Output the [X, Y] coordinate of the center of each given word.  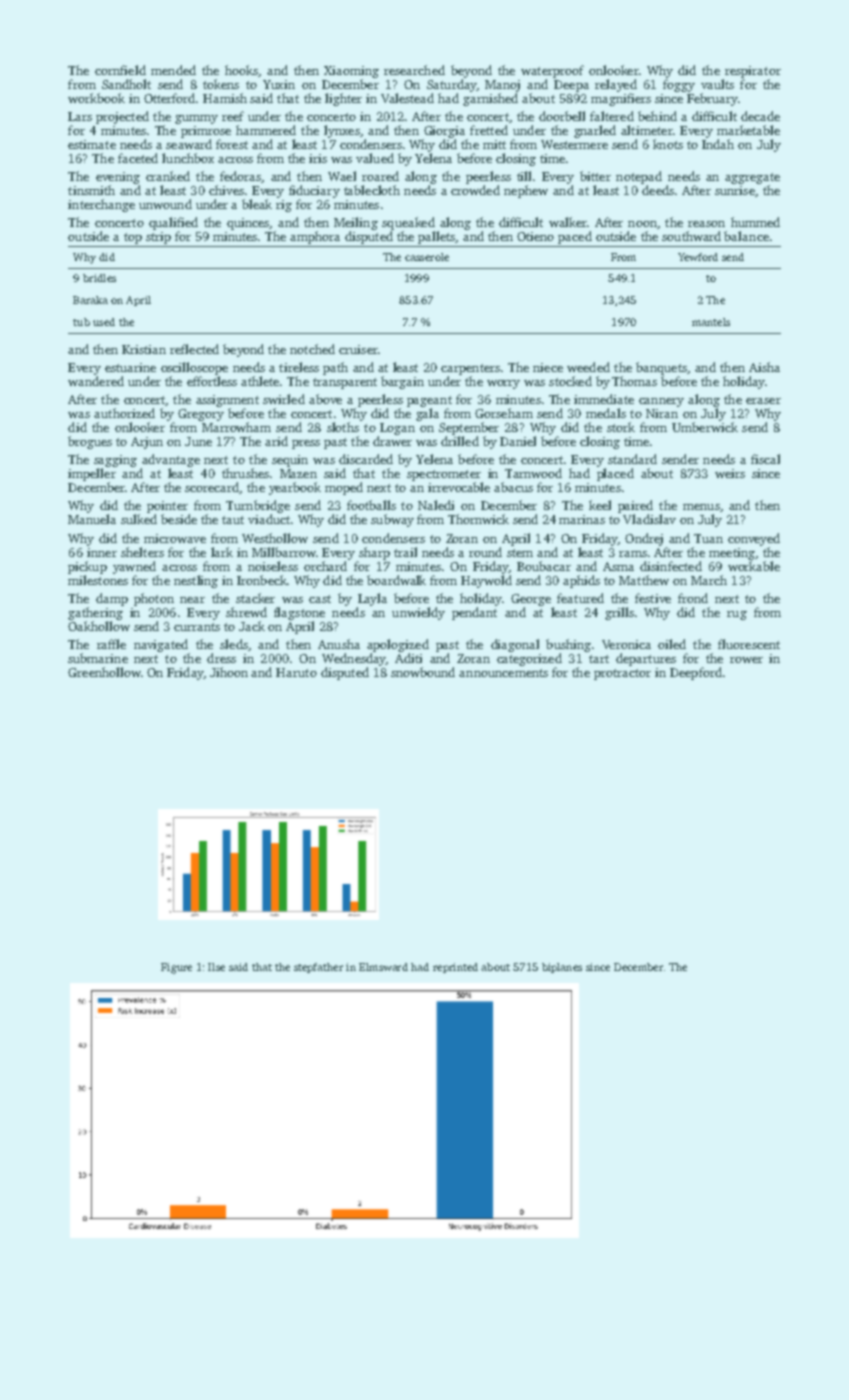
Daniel [518, 441]
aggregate [752, 178]
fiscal [765, 459]
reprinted [455, 968]
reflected [194, 349]
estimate [92, 144]
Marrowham [236, 427]
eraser [763, 401]
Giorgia [444, 132]
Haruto [296, 672]
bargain [402, 382]
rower [746, 660]
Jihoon [229, 672]
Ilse [216, 967]
